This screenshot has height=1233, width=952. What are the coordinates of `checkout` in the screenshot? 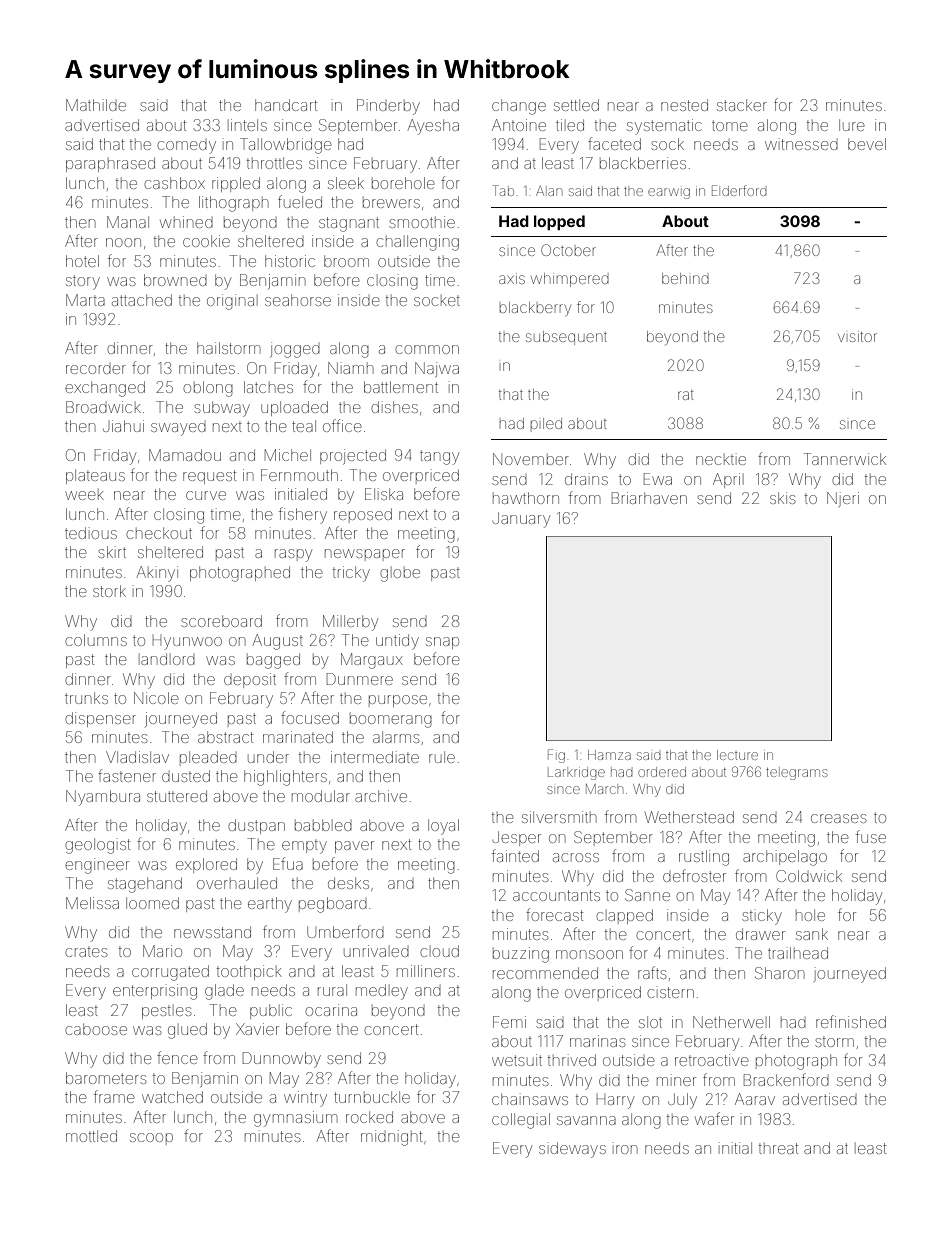 It's located at (159, 533).
